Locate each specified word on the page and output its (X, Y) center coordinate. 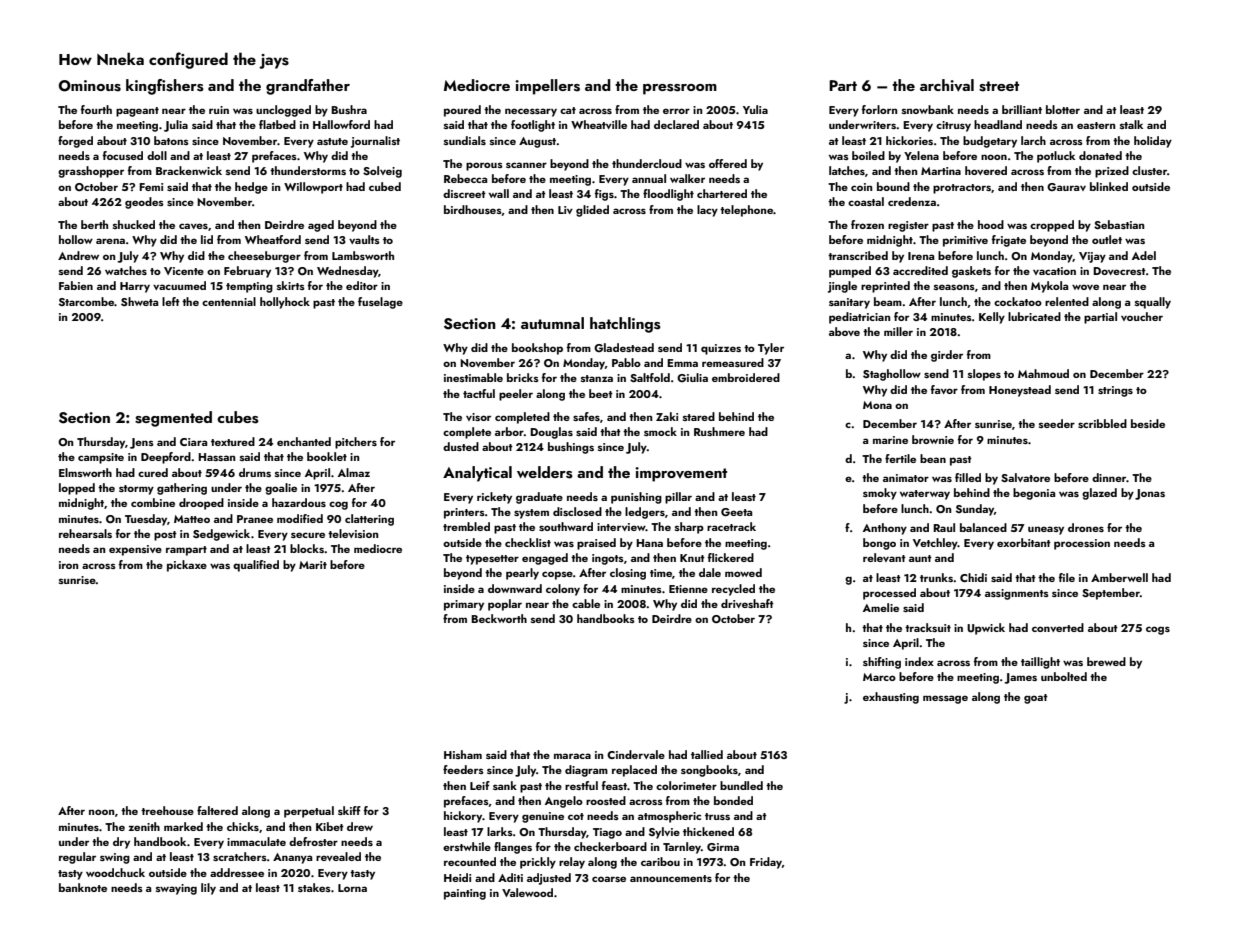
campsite (101, 458)
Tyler (771, 349)
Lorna (352, 888)
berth (94, 224)
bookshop (537, 349)
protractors (962, 189)
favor (944, 389)
